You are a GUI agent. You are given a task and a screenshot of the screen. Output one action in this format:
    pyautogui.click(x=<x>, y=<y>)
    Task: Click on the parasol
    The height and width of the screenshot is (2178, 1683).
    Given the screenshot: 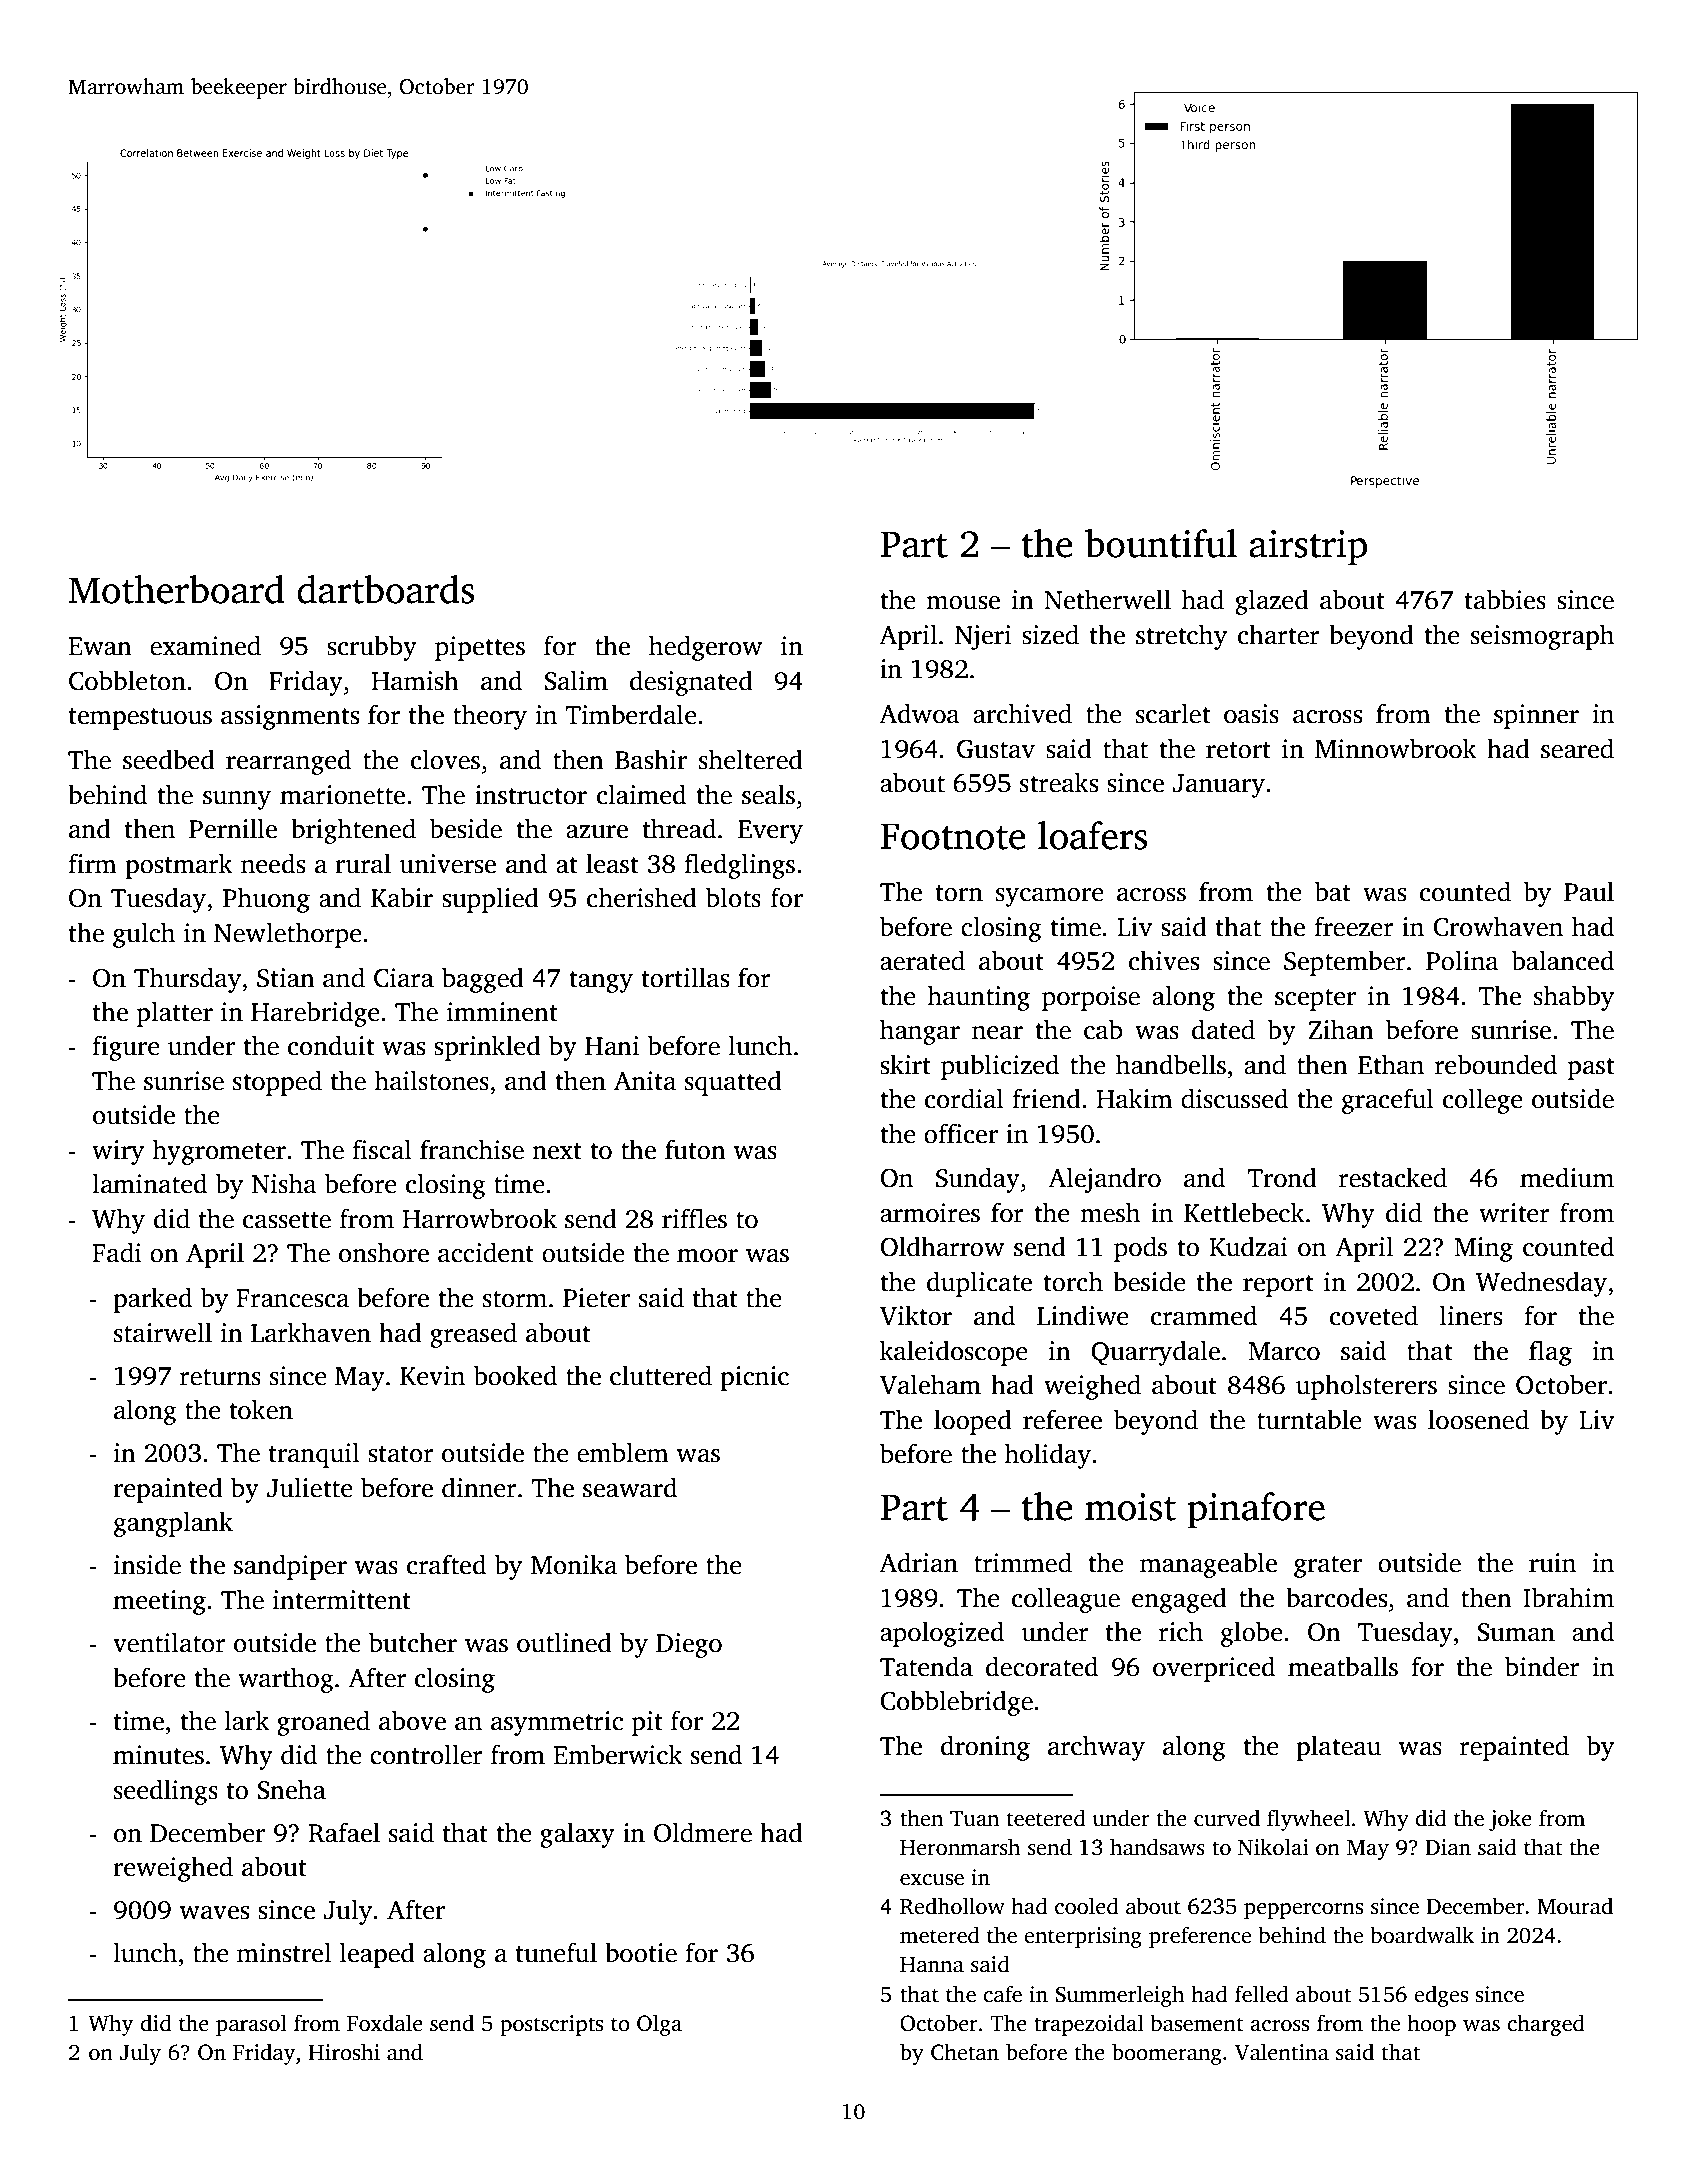 What is the action you would take?
    pyautogui.click(x=251, y=2025)
